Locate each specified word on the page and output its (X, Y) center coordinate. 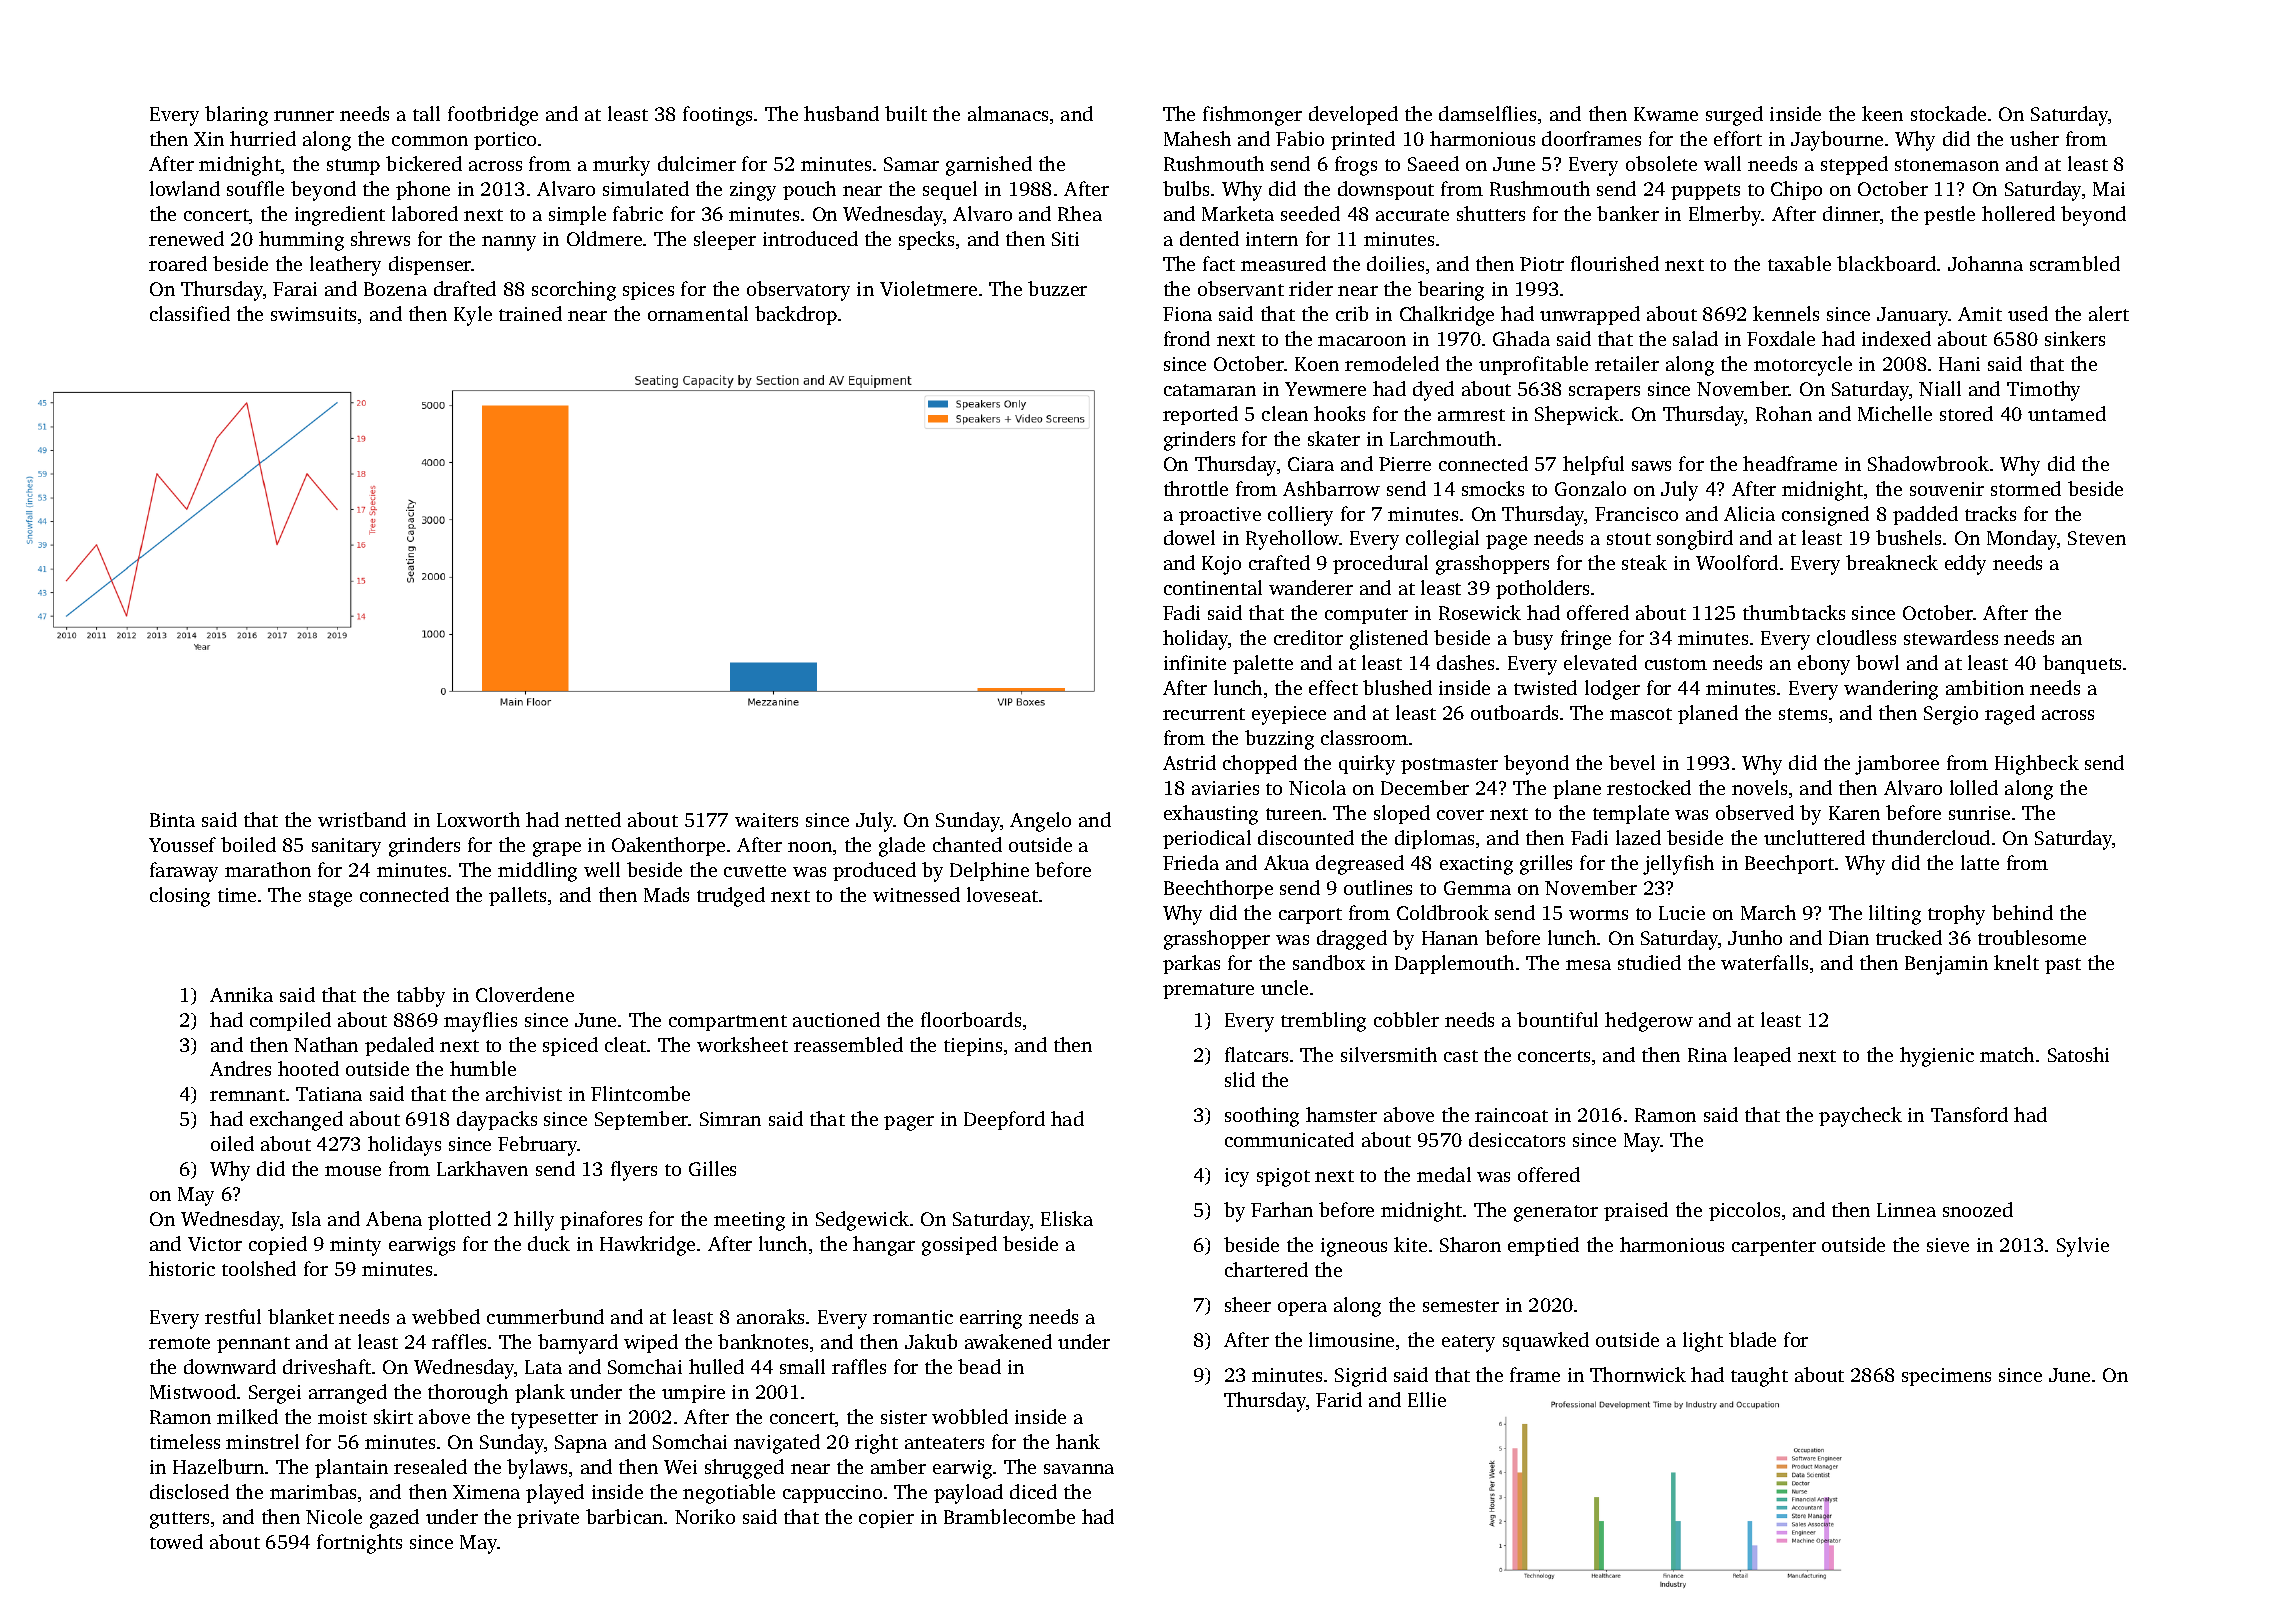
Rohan (1784, 413)
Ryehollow (1292, 540)
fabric (638, 213)
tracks (1990, 513)
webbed (446, 1316)
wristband (362, 819)
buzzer (1057, 288)
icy (1237, 1177)
